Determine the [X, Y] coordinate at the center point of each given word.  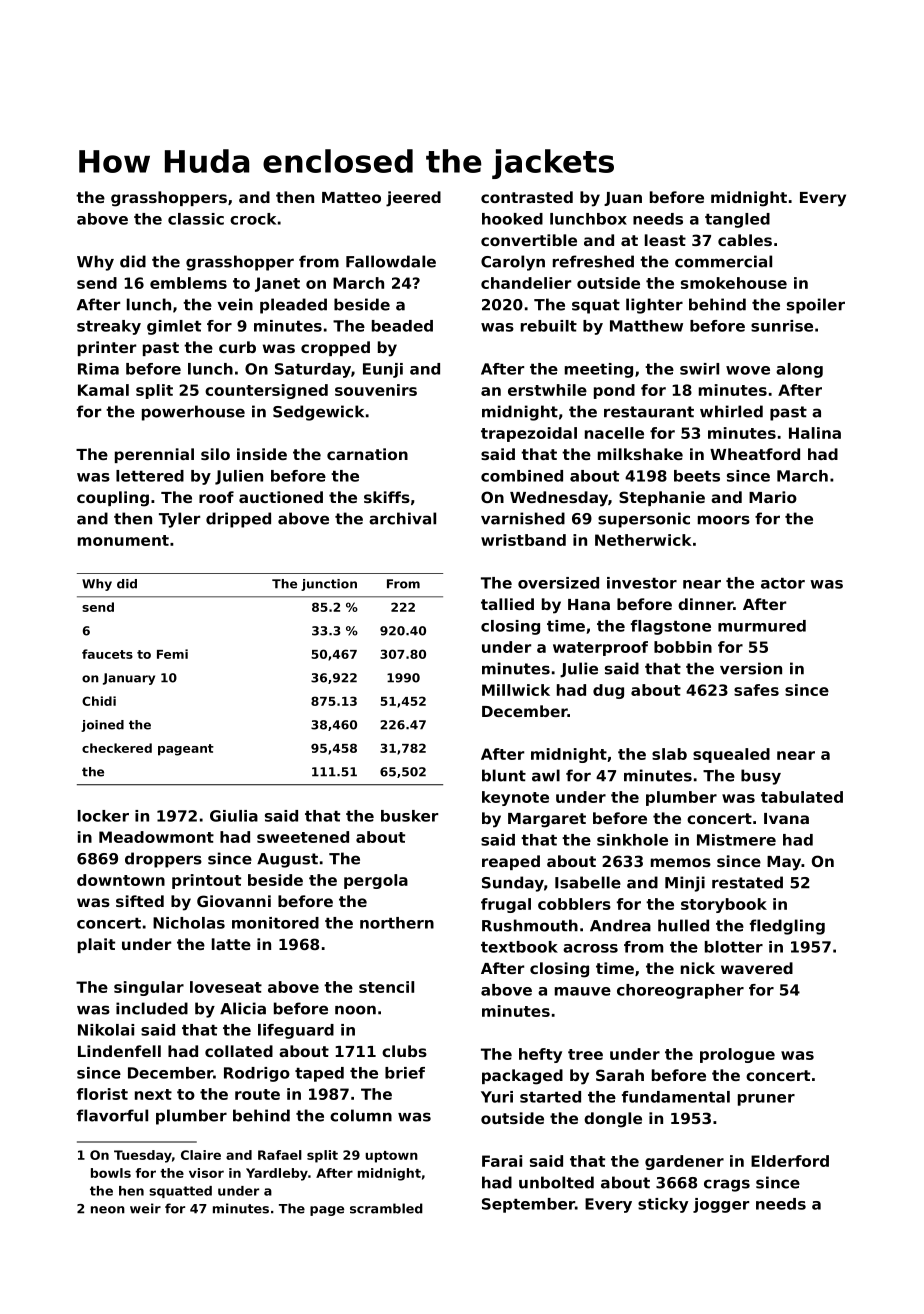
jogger [721, 1205]
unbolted [556, 1182]
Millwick [516, 690]
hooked [512, 219]
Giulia [234, 816]
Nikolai [106, 1030]
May [784, 863]
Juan [623, 199]
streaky [109, 327]
